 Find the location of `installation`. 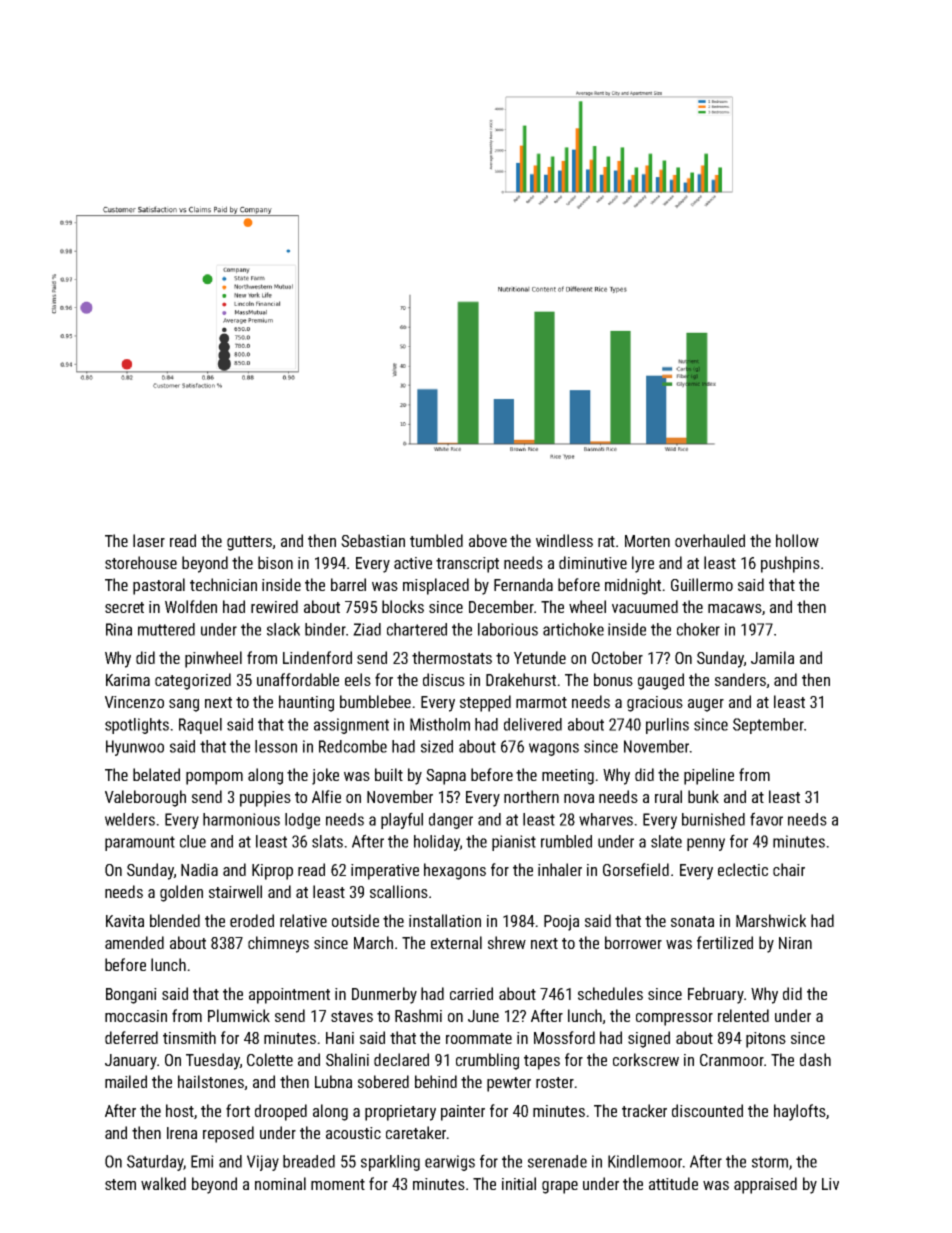

installation is located at coordinates (445, 920).
